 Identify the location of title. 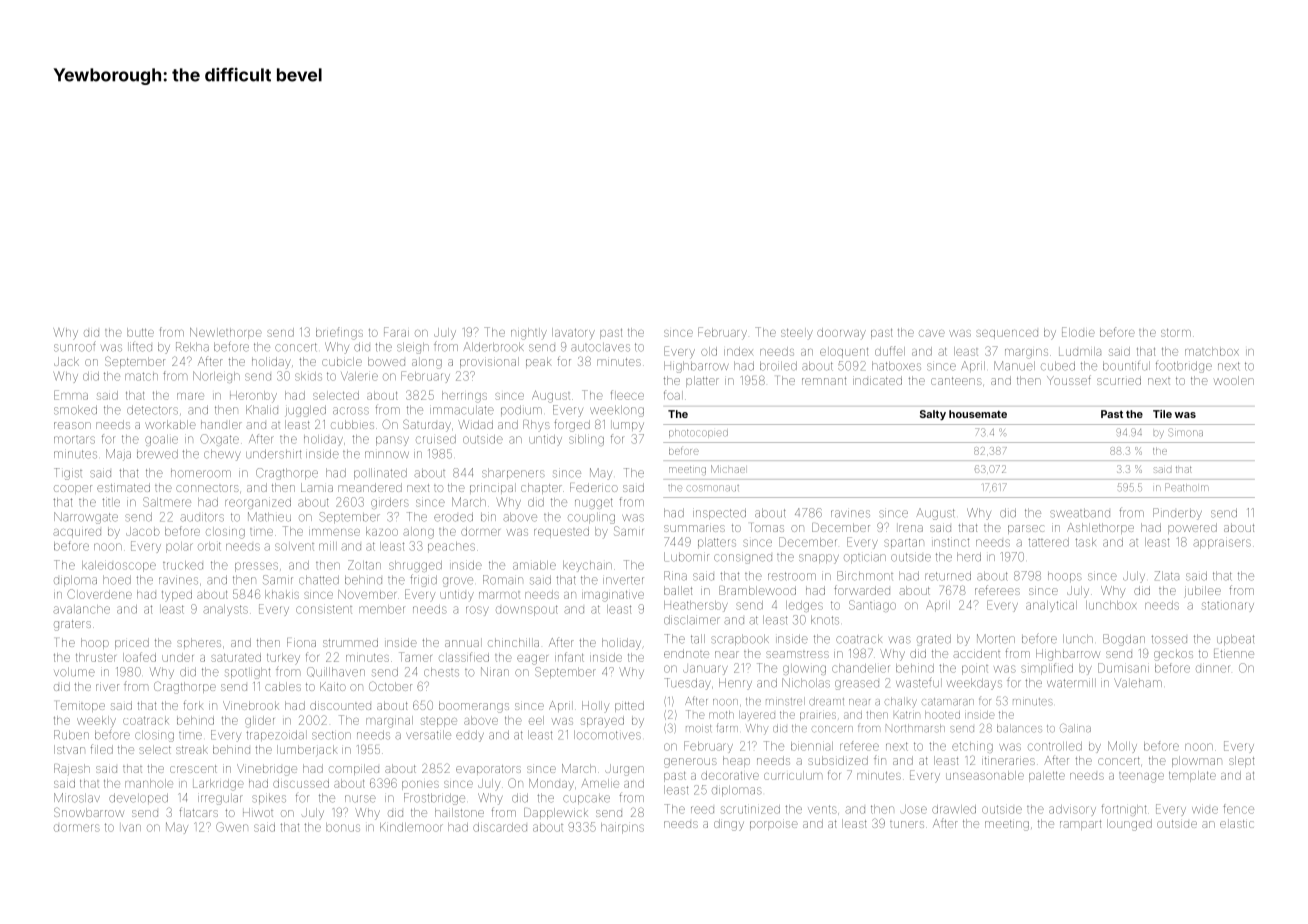
(111, 502).
